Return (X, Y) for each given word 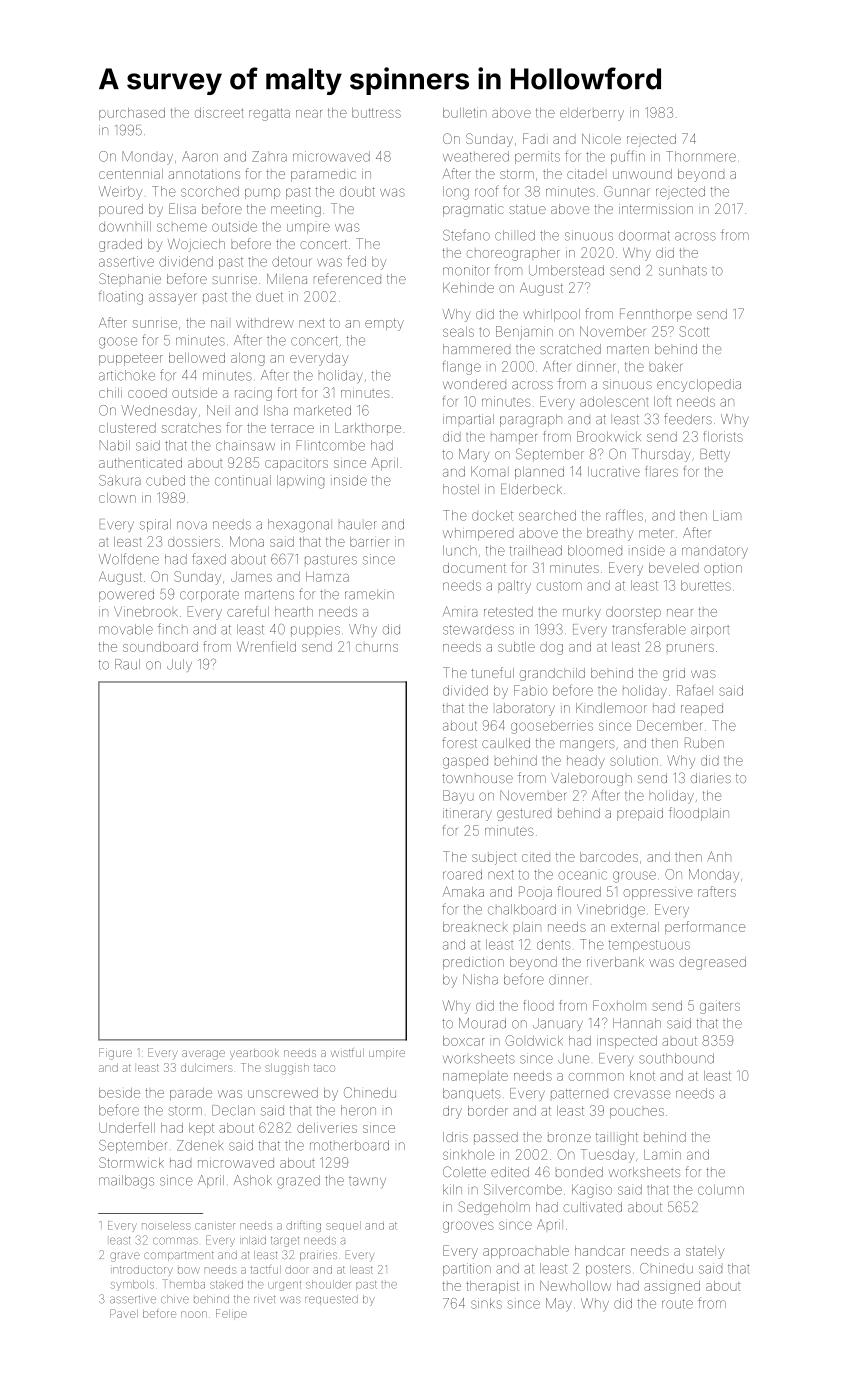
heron (358, 1110)
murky (582, 613)
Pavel (124, 1313)
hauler (358, 525)
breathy (610, 534)
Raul (127, 664)
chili (110, 393)
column (721, 1189)
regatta (269, 114)
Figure (115, 1054)
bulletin (464, 113)
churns (377, 648)
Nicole (601, 139)
